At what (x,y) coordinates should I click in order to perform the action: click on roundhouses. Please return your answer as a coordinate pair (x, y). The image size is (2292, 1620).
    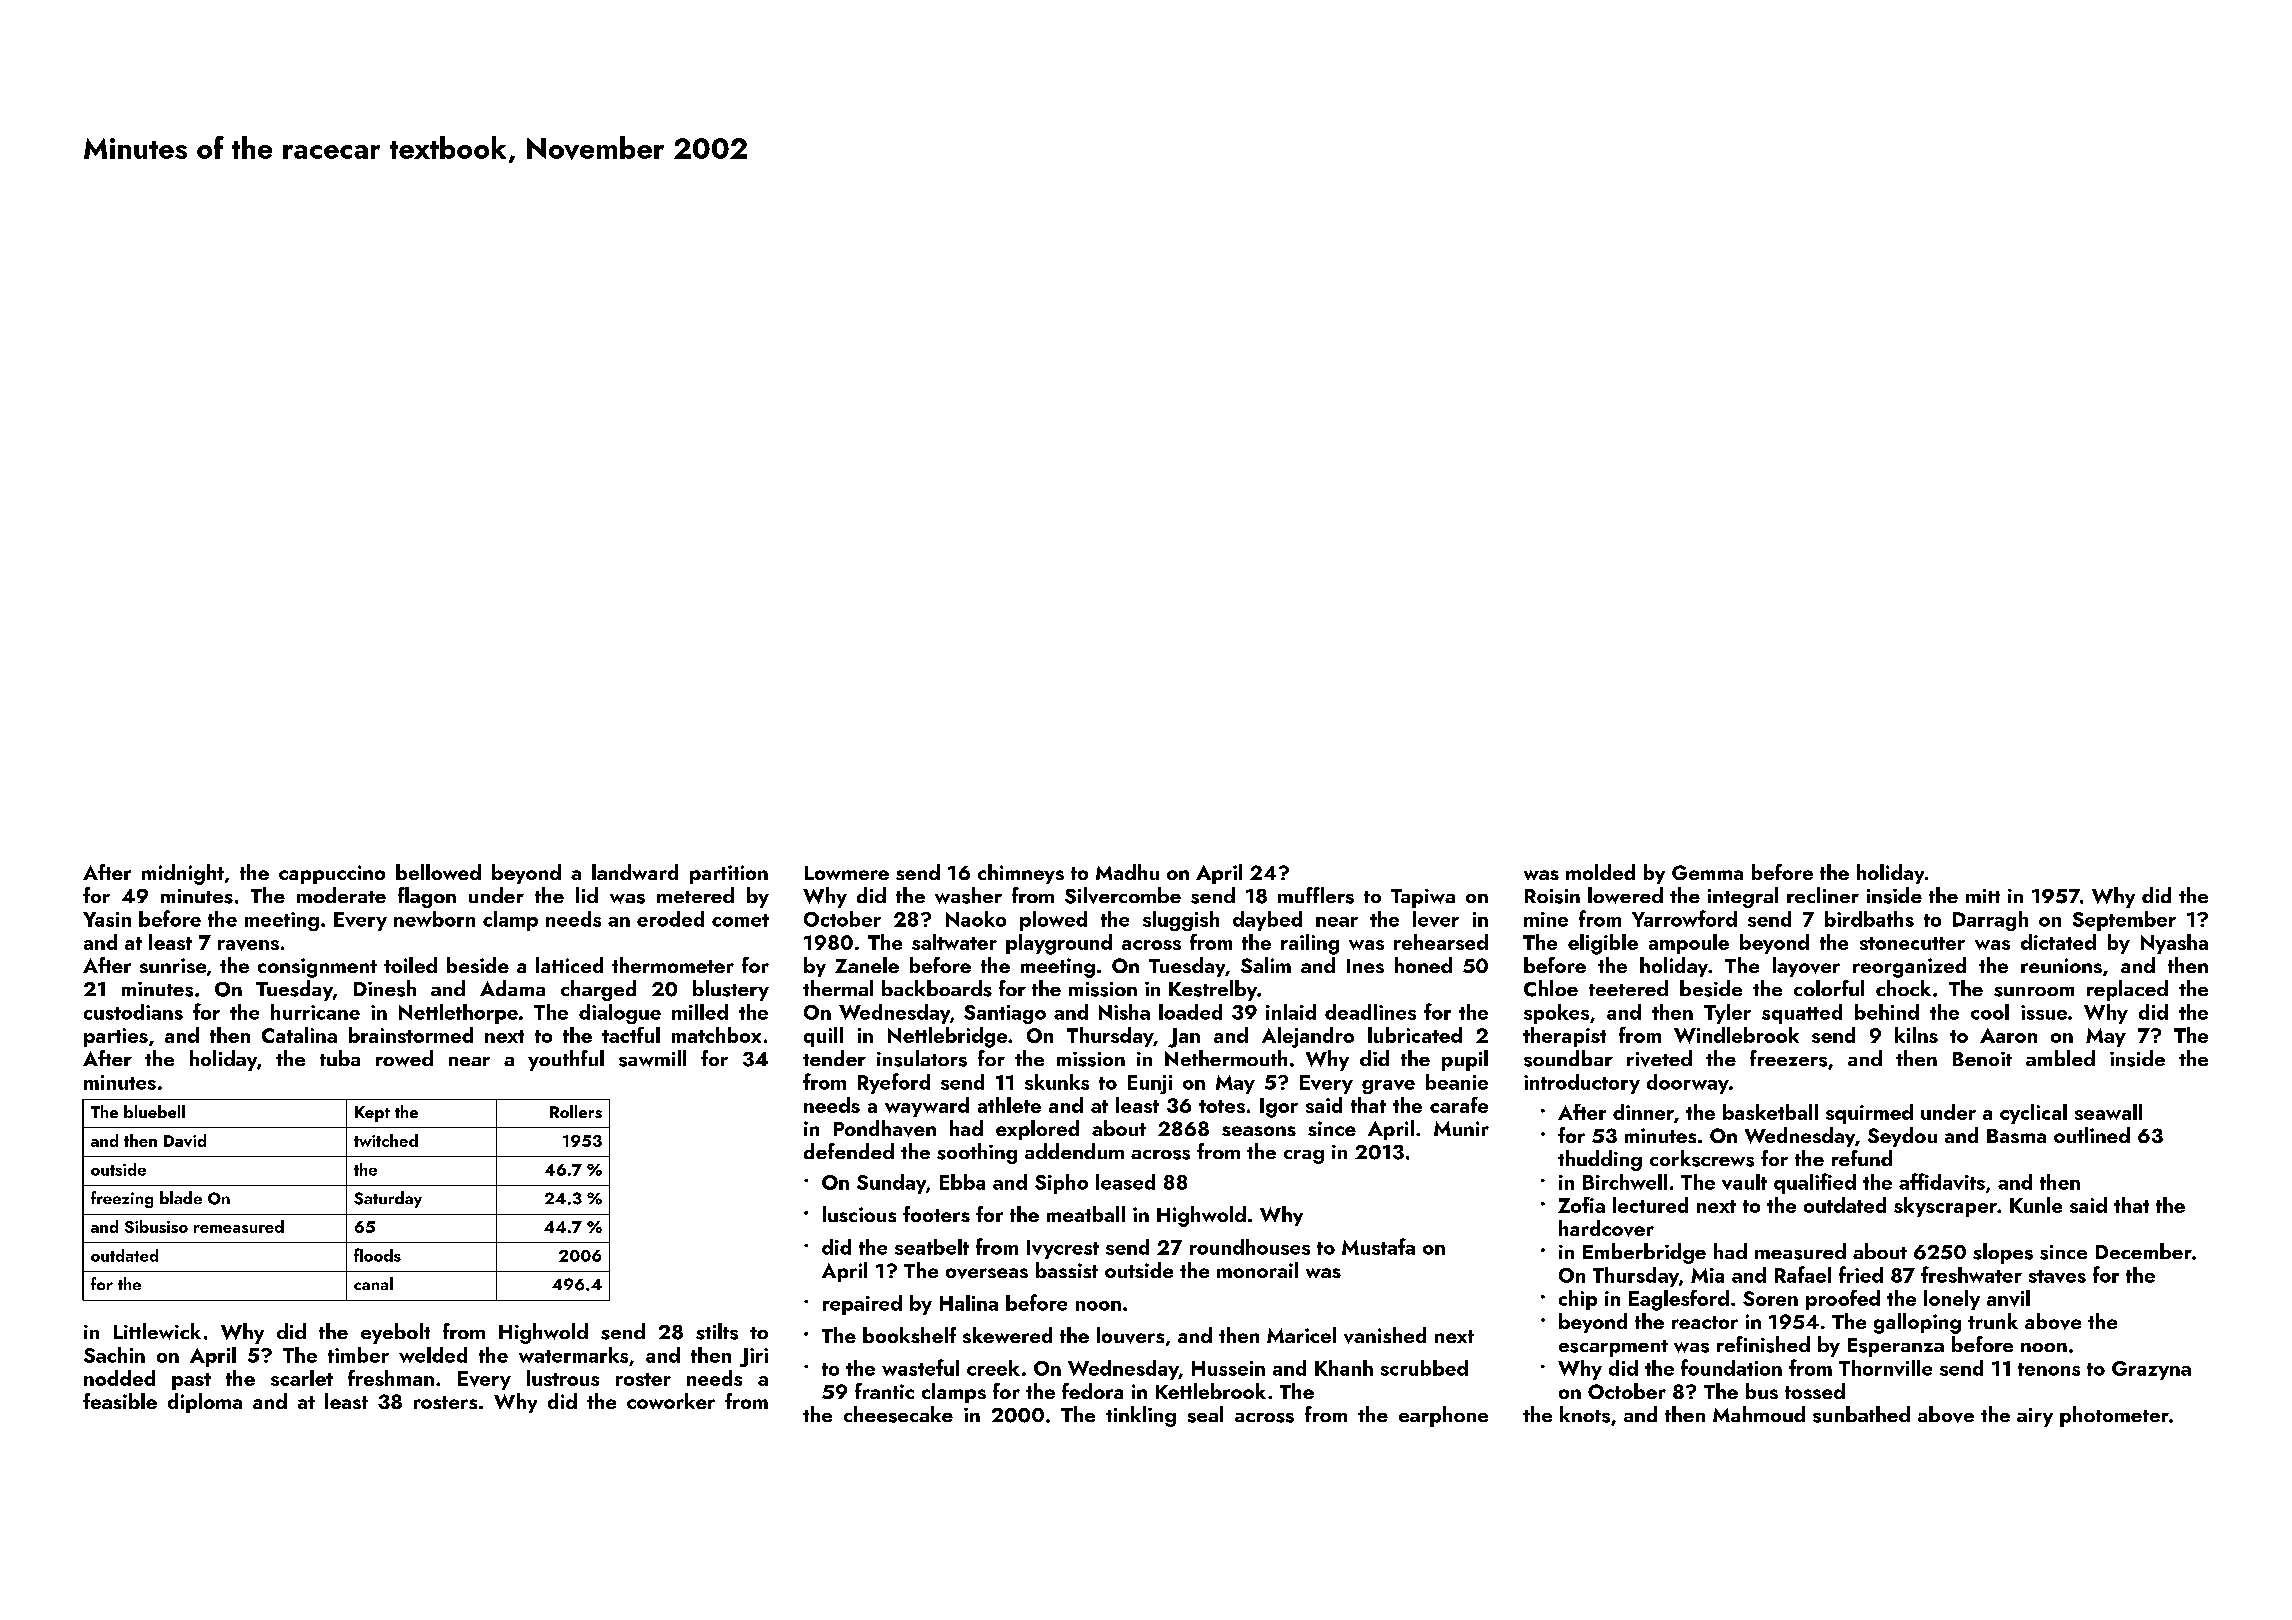
    Looking at the image, I should click on (1250, 1247).
